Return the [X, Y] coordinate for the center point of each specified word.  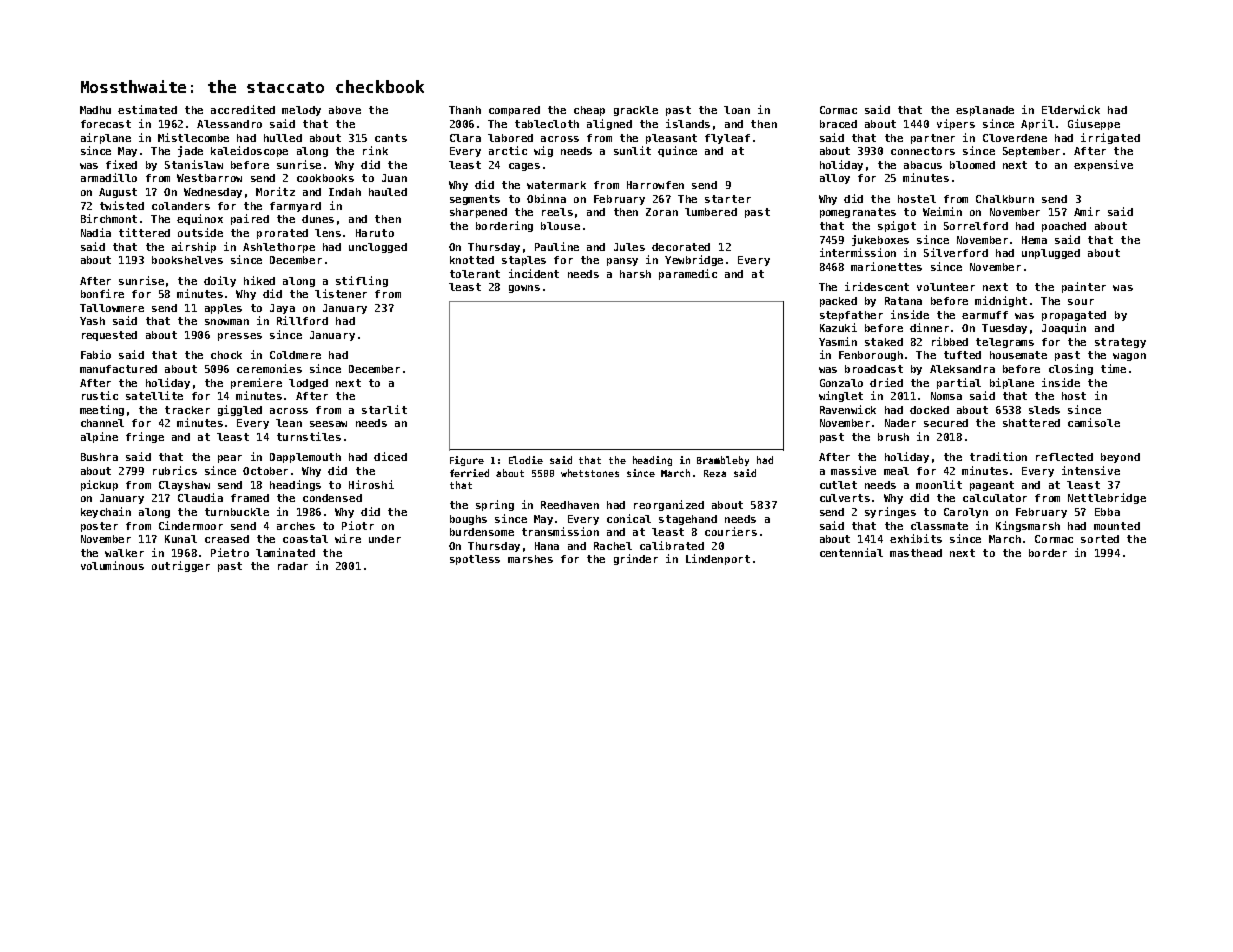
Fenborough [871, 356]
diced [390, 456]
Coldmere [295, 355]
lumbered [711, 212]
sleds [1044, 410]
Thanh [465, 110]
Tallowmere [112, 308]
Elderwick [1071, 109]
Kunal [181, 539]
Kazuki [838, 327]
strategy [1120, 343]
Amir [1087, 211]
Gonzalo [841, 383]
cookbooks [325, 178]
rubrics [175, 470]
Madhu [95, 110]
